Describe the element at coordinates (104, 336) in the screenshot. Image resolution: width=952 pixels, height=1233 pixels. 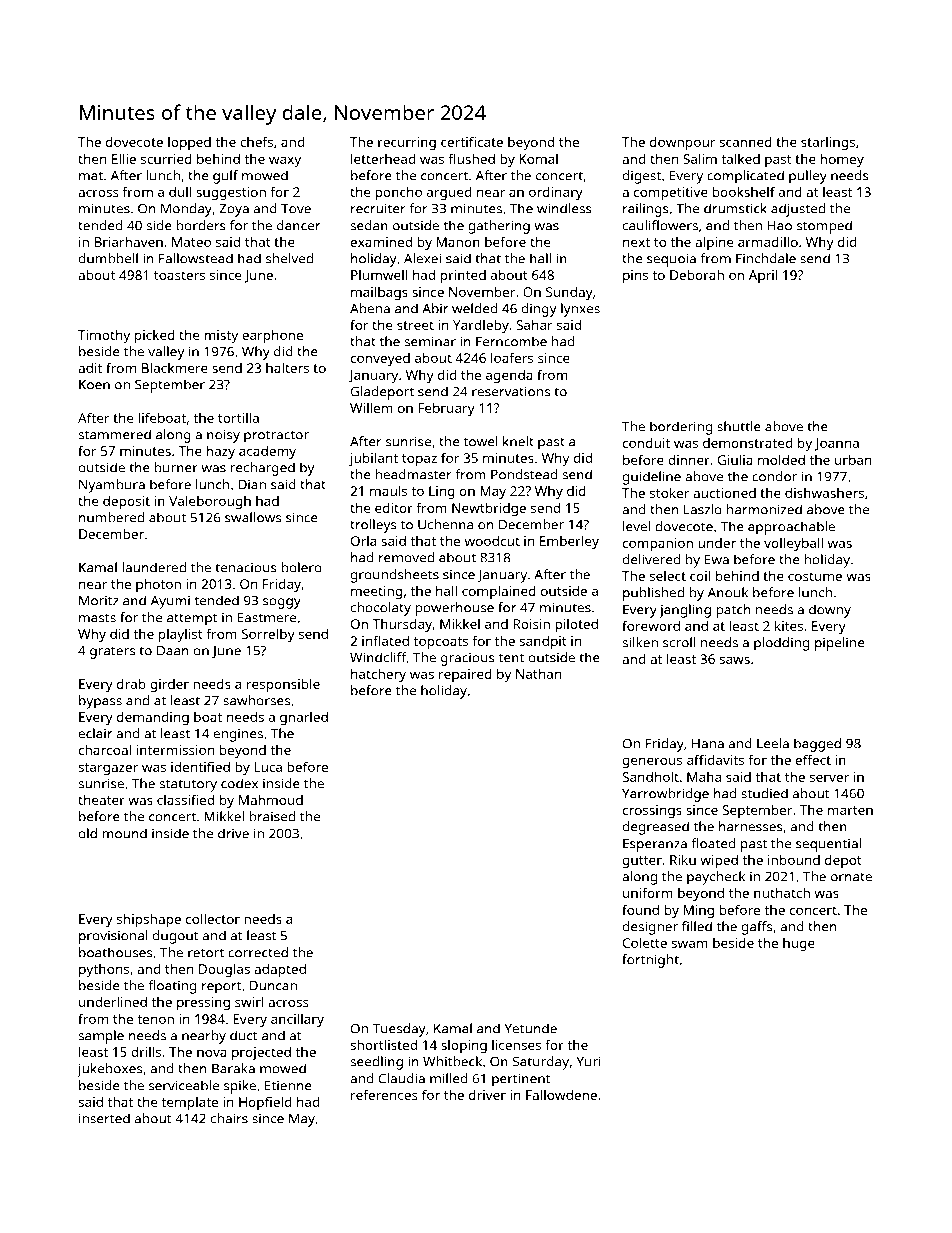
I see `Timothy` at that location.
